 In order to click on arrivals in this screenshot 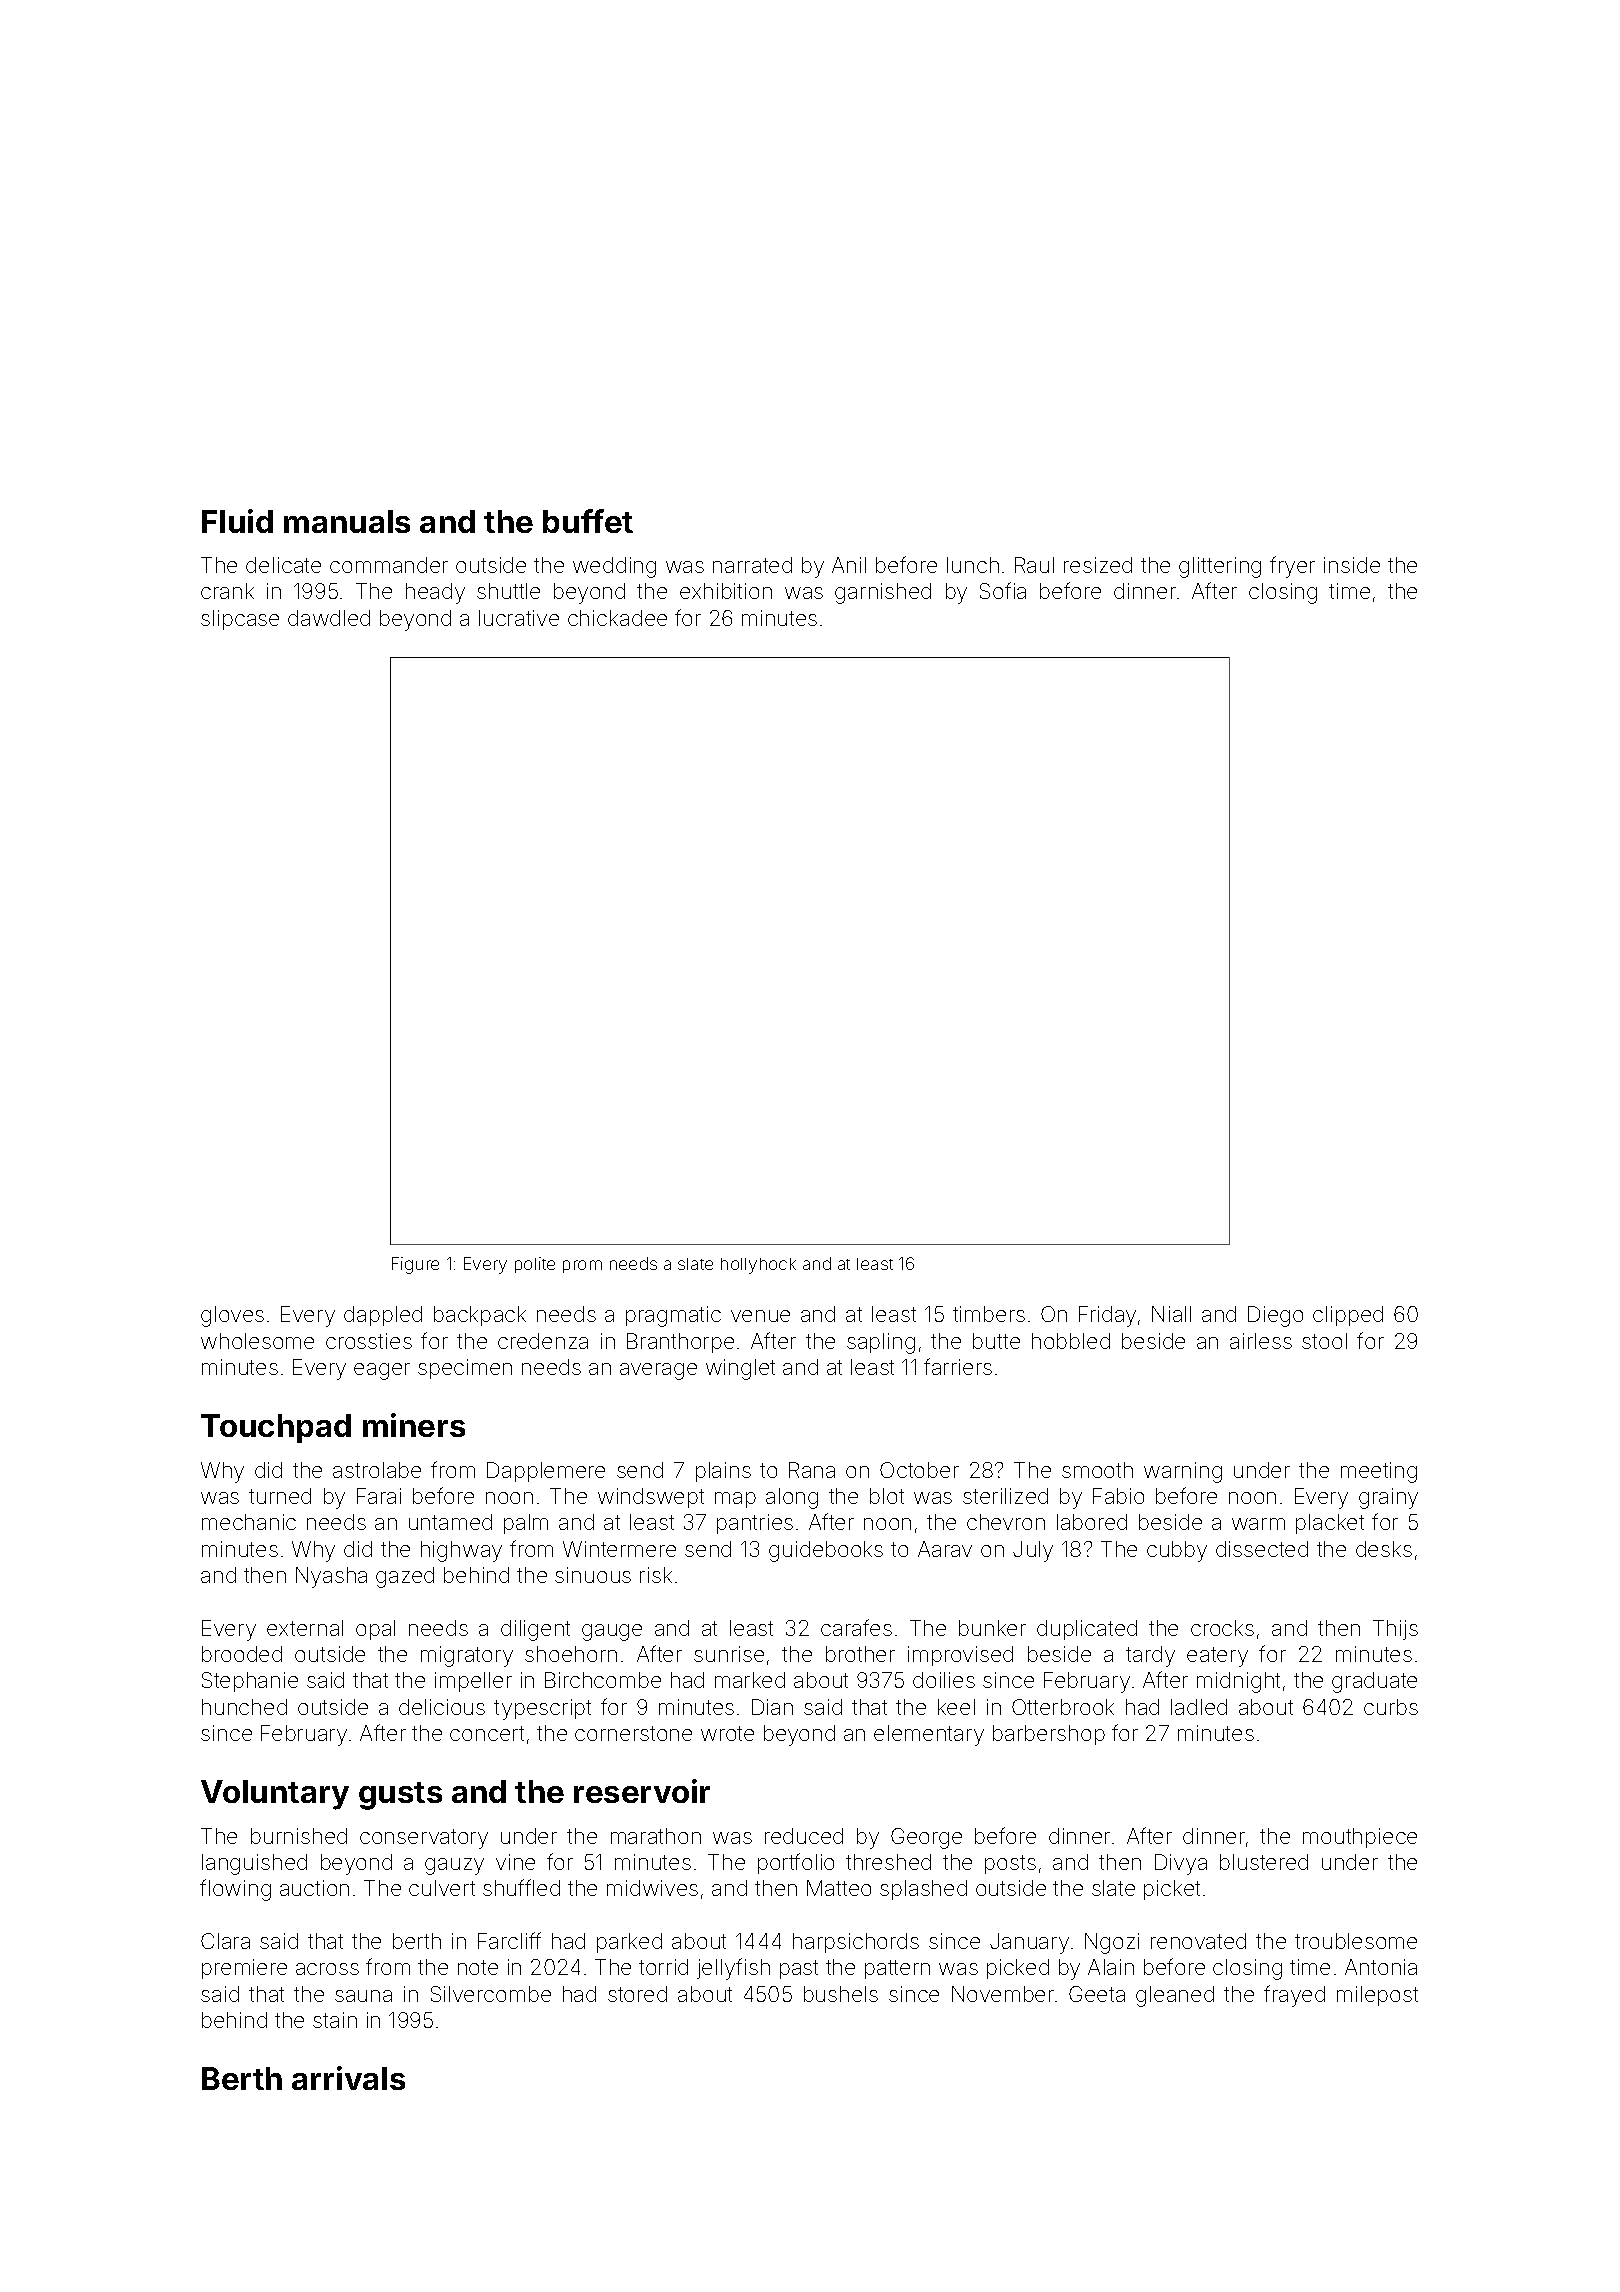, I will do `click(348, 2078)`.
